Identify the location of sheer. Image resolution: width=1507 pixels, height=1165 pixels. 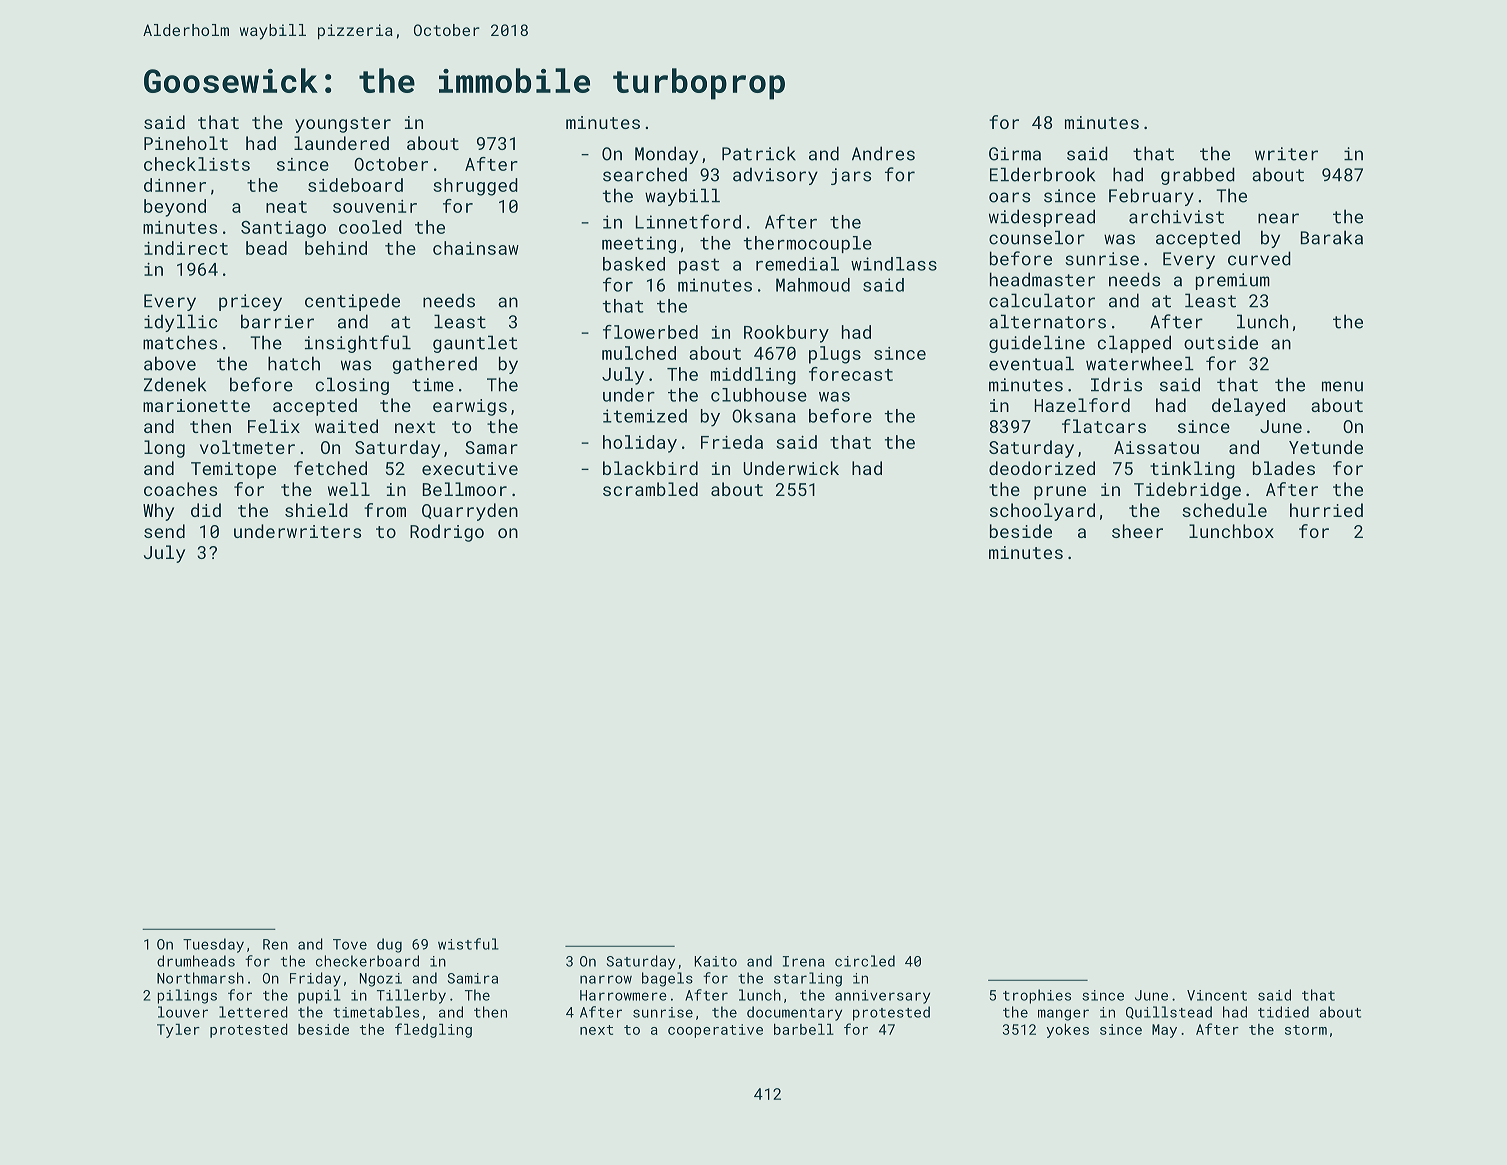
(1137, 531).
